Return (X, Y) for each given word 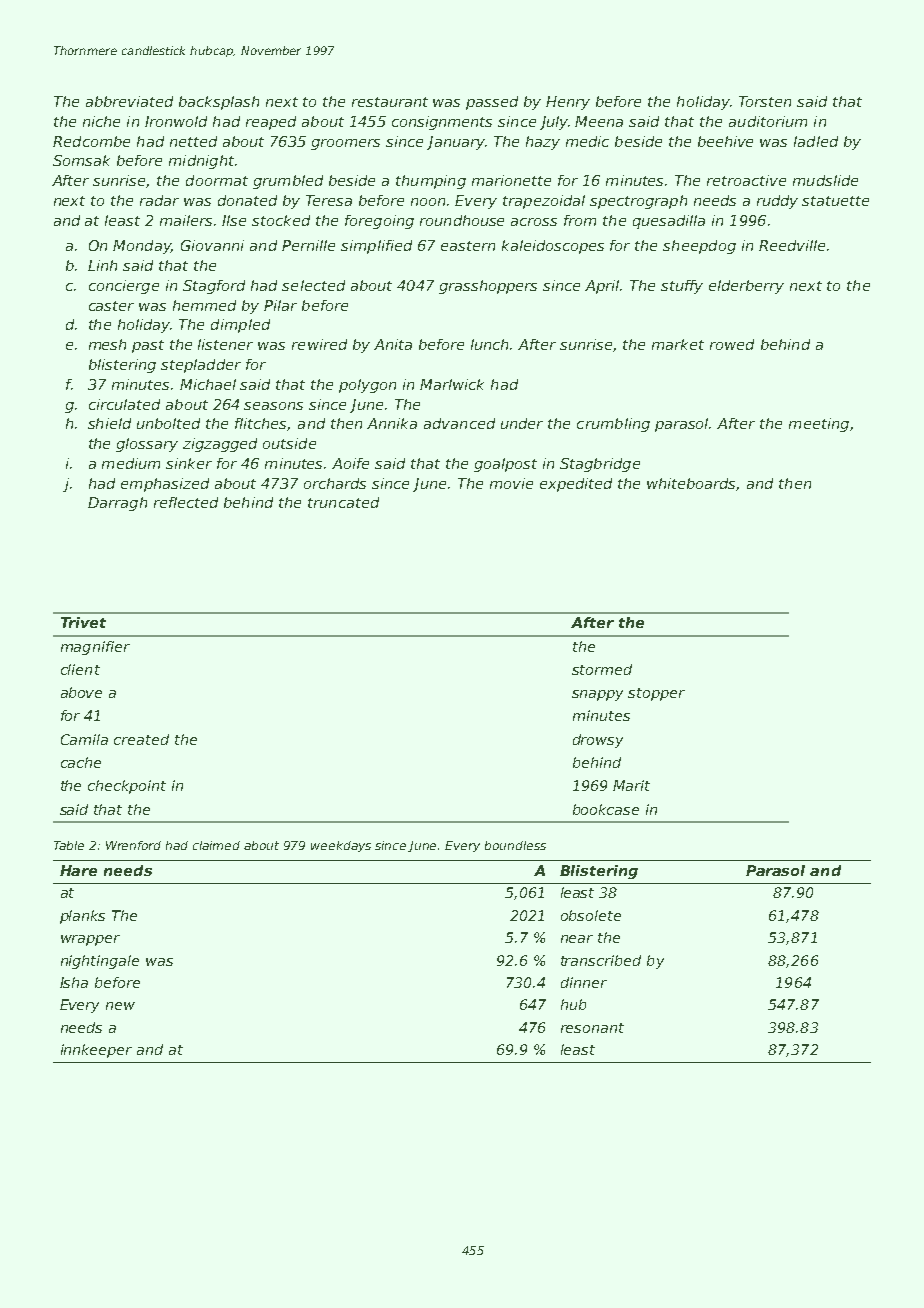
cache (81, 762)
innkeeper (96, 1051)
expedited (576, 485)
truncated (343, 502)
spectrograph (638, 202)
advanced (459, 423)
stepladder (201, 366)
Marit (631, 785)
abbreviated (129, 101)
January (456, 143)
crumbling (613, 425)
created (141, 739)
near (577, 939)
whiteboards (692, 484)
